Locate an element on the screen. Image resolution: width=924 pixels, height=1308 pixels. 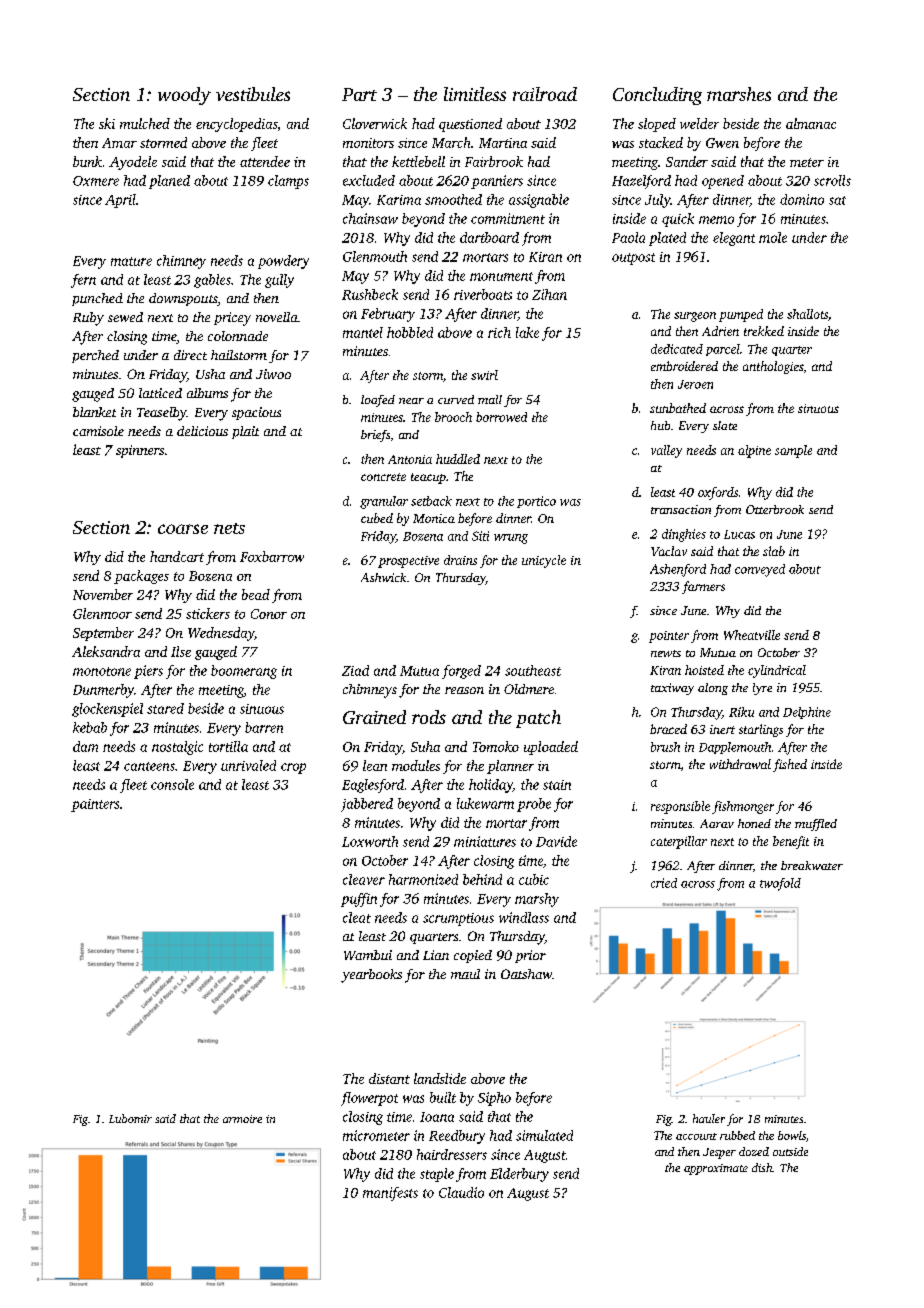
lukewarm is located at coordinates (485, 803).
